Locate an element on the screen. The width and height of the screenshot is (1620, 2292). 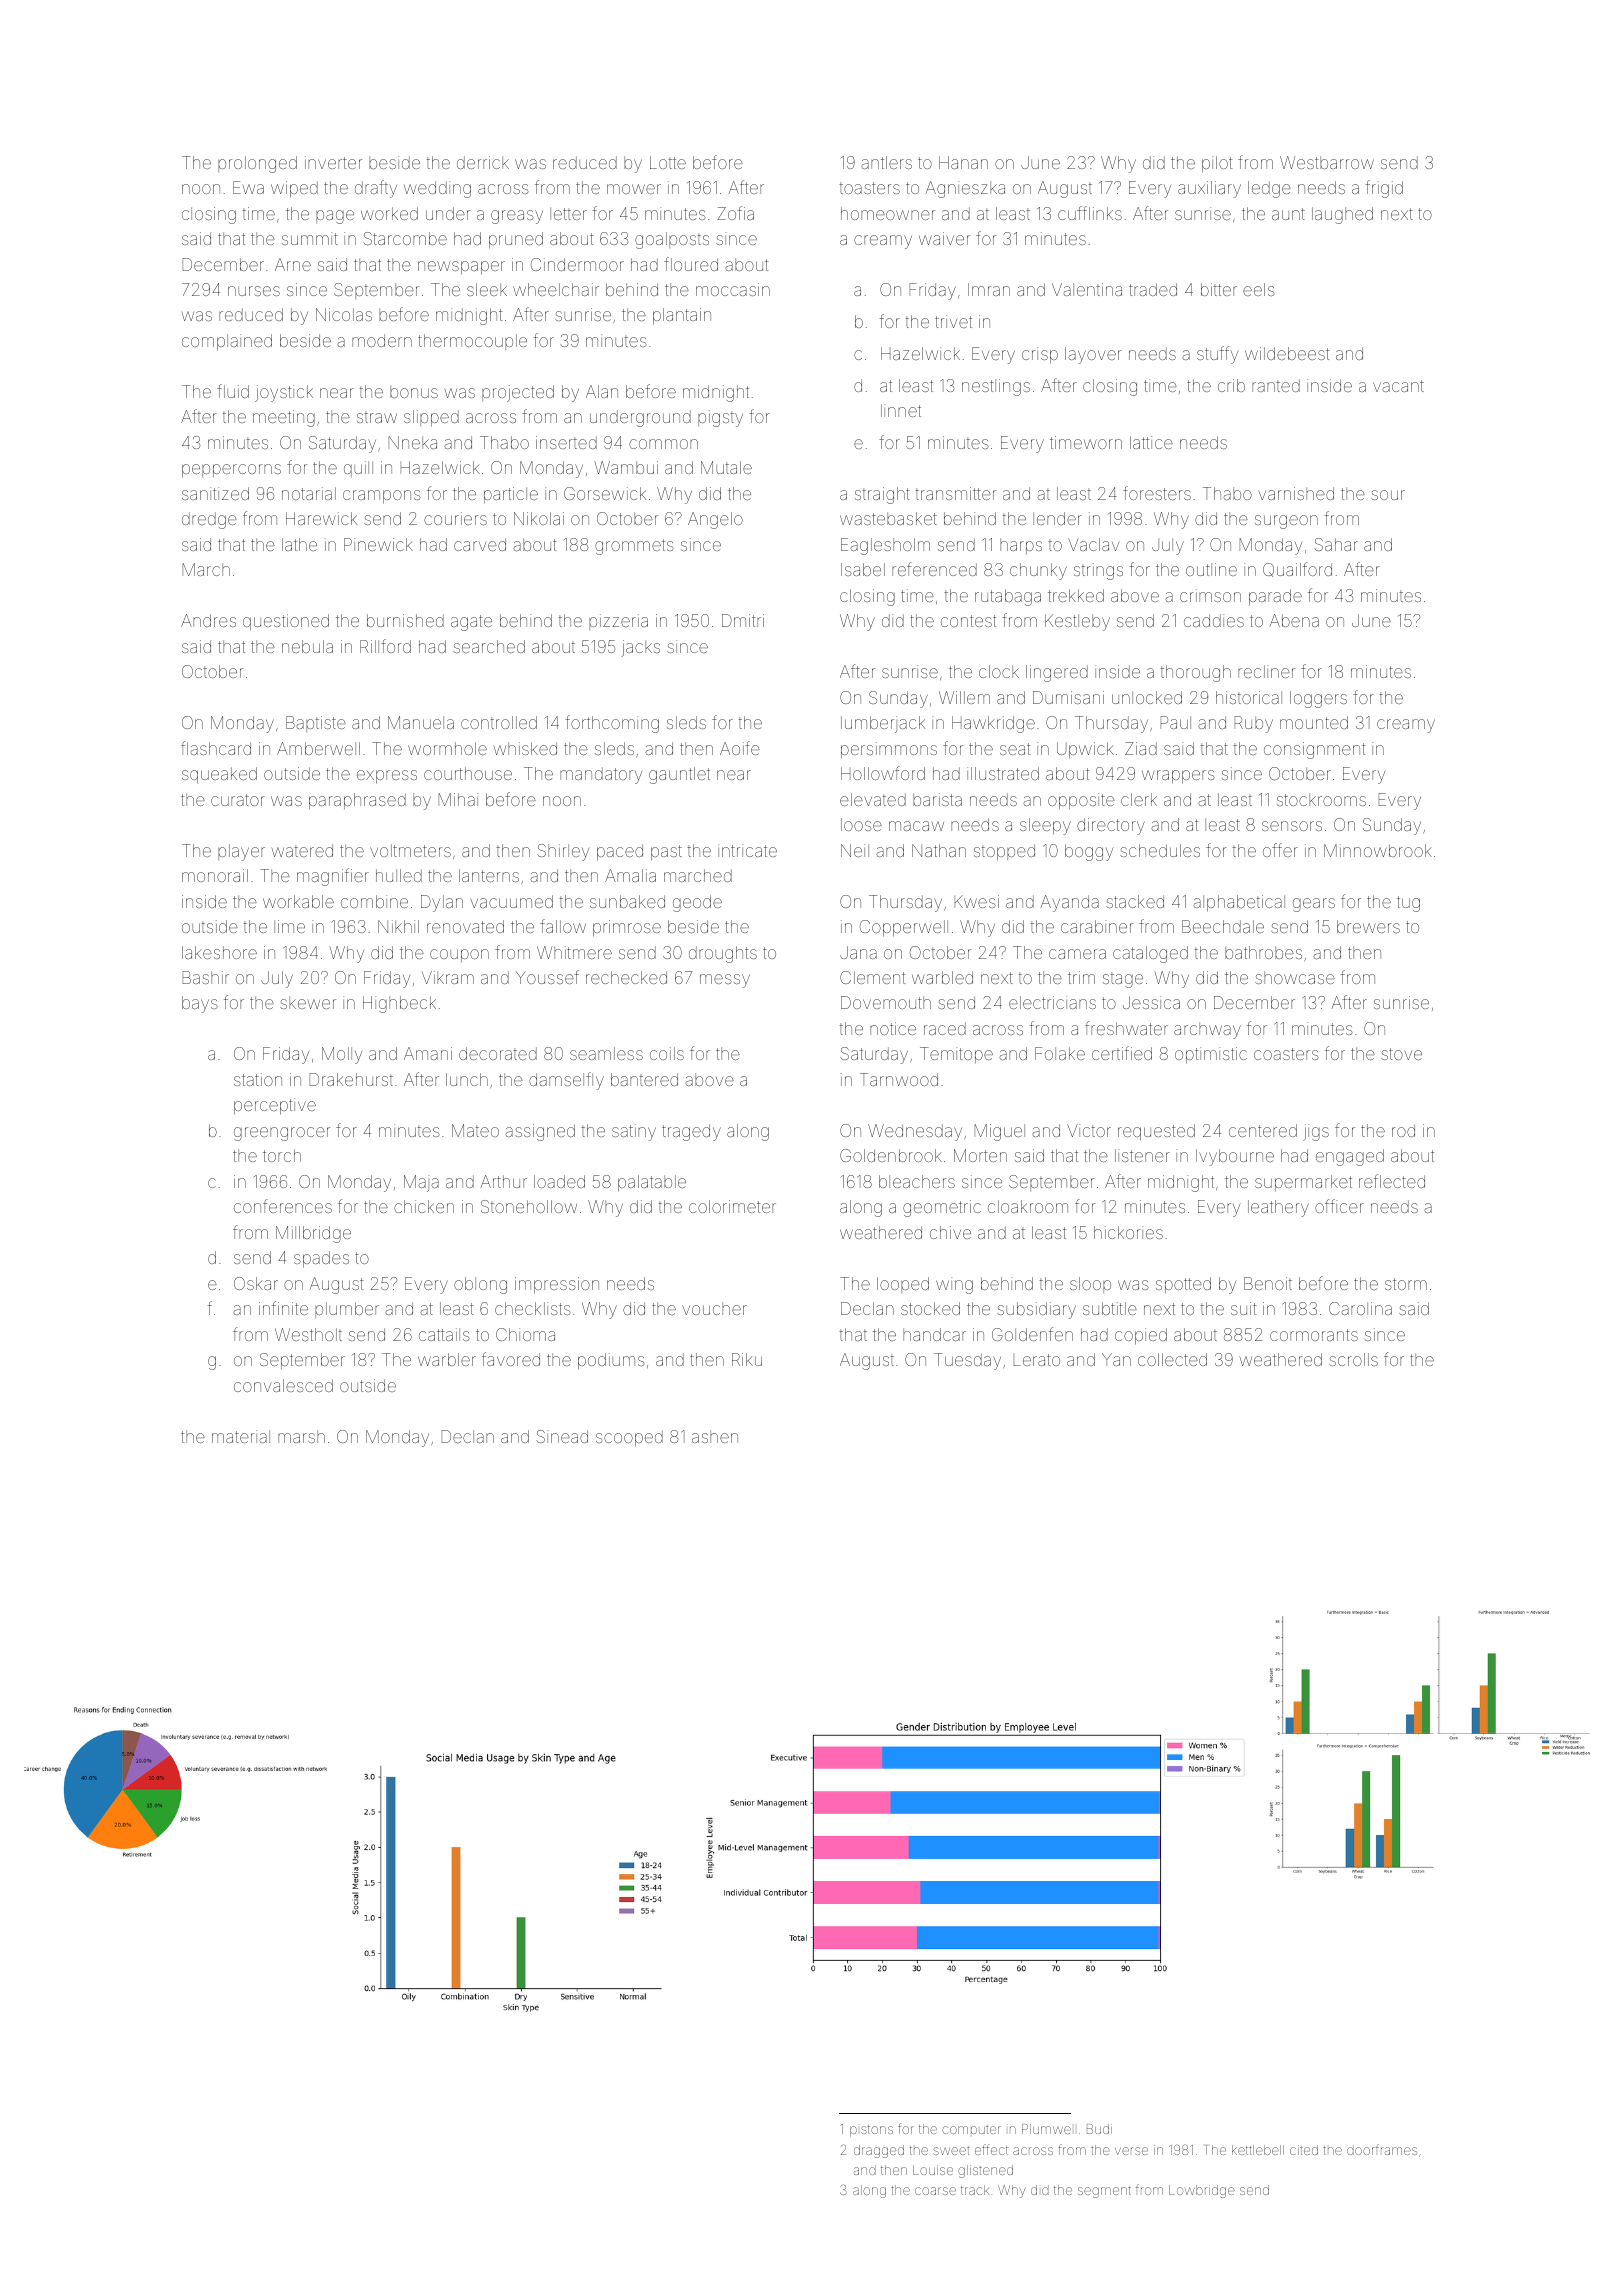
skewer is located at coordinates (308, 1002).
